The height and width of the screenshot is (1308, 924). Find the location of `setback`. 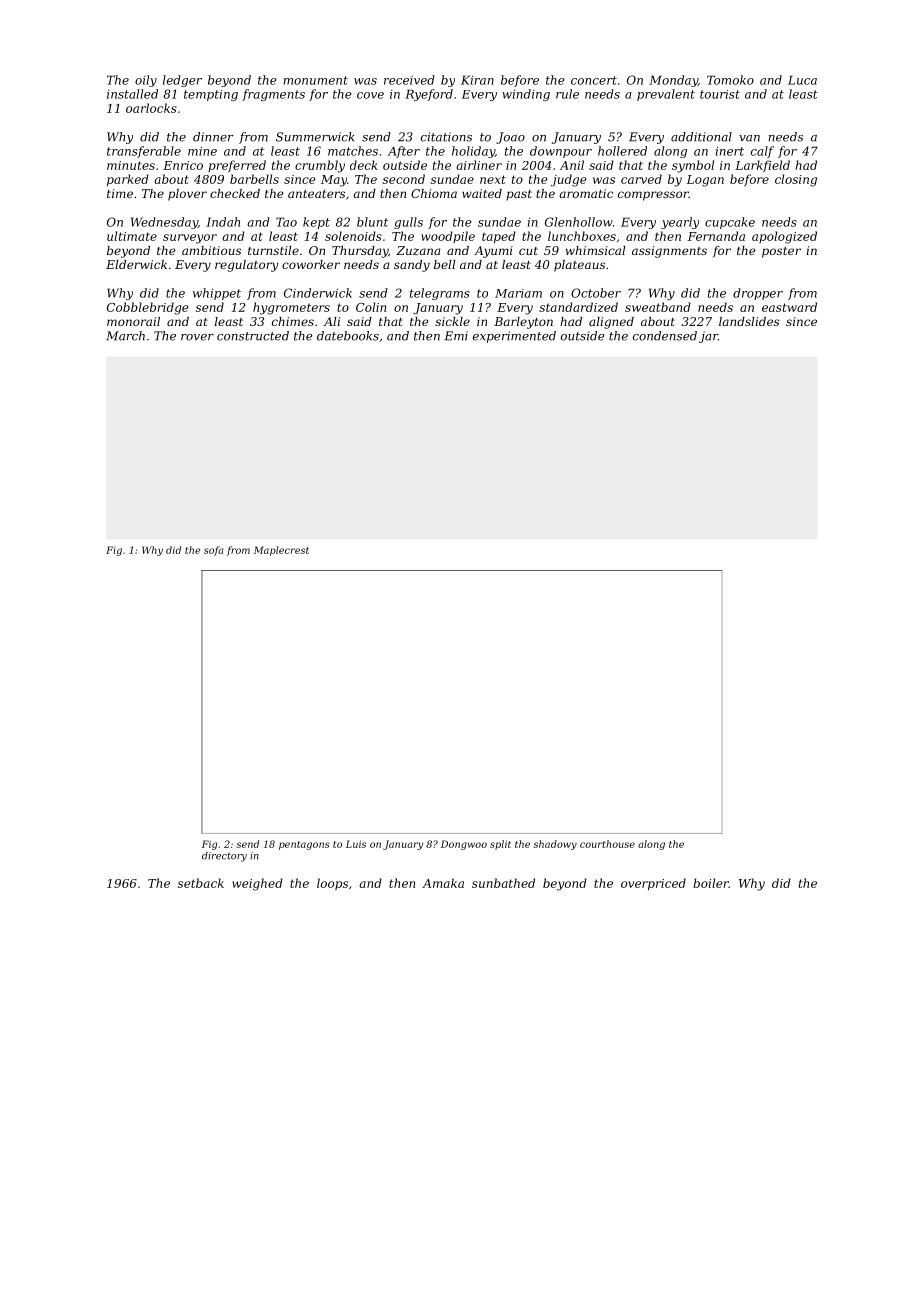

setback is located at coordinates (201, 883).
